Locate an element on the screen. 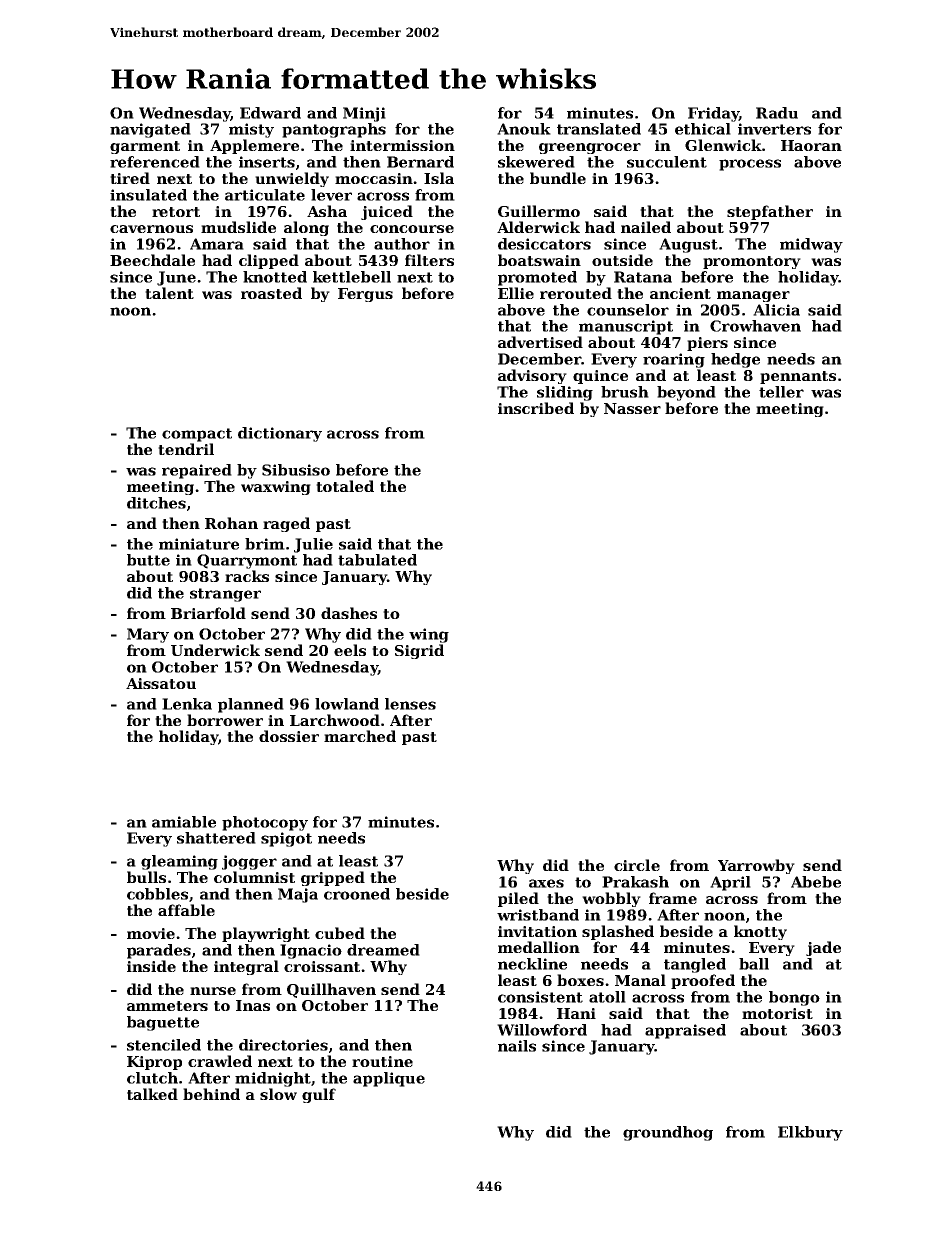 Image resolution: width=952 pixels, height=1233 pixels. Abebe is located at coordinates (816, 882).
